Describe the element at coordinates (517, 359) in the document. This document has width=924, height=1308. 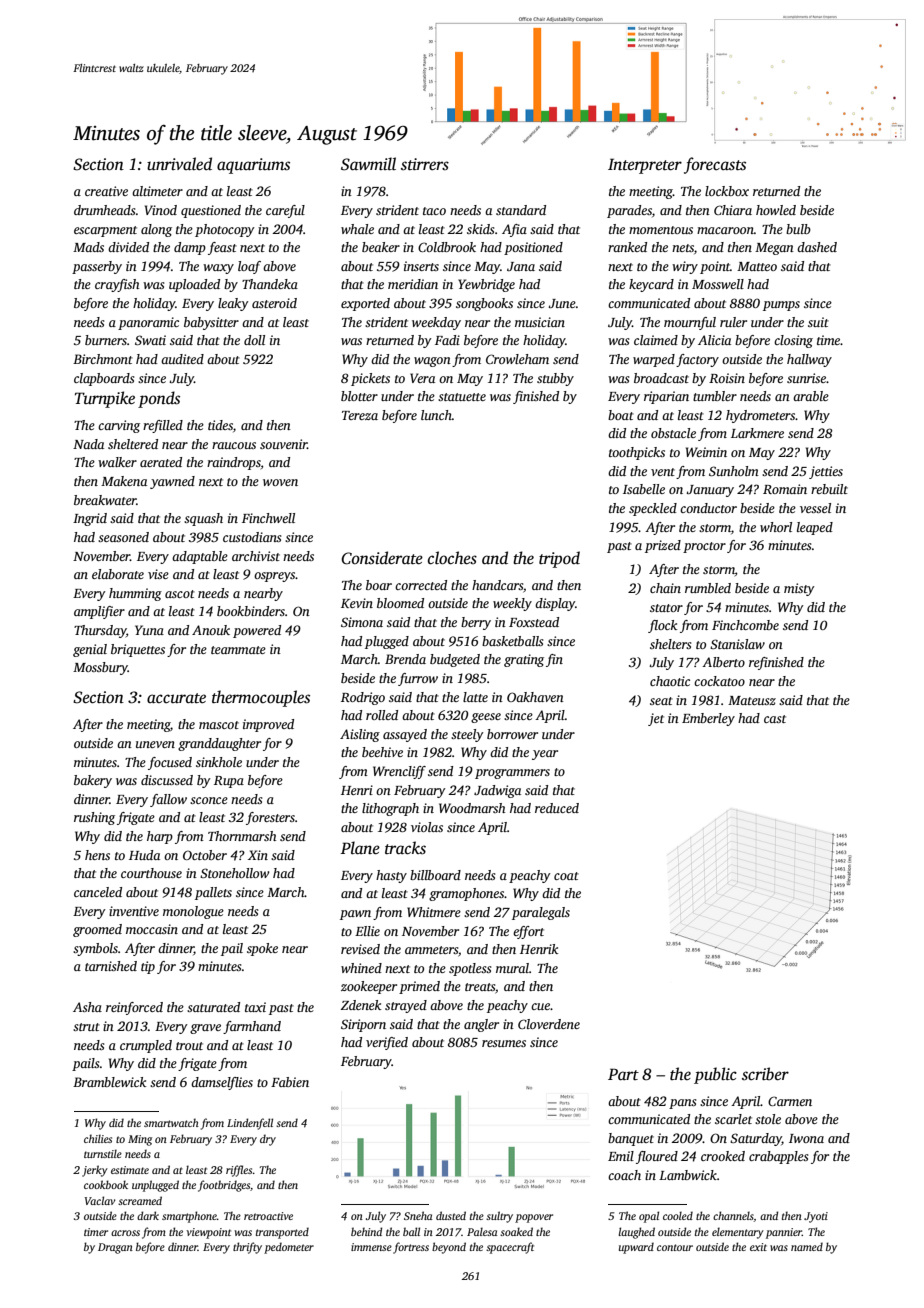
I see `Crowleham` at that location.
